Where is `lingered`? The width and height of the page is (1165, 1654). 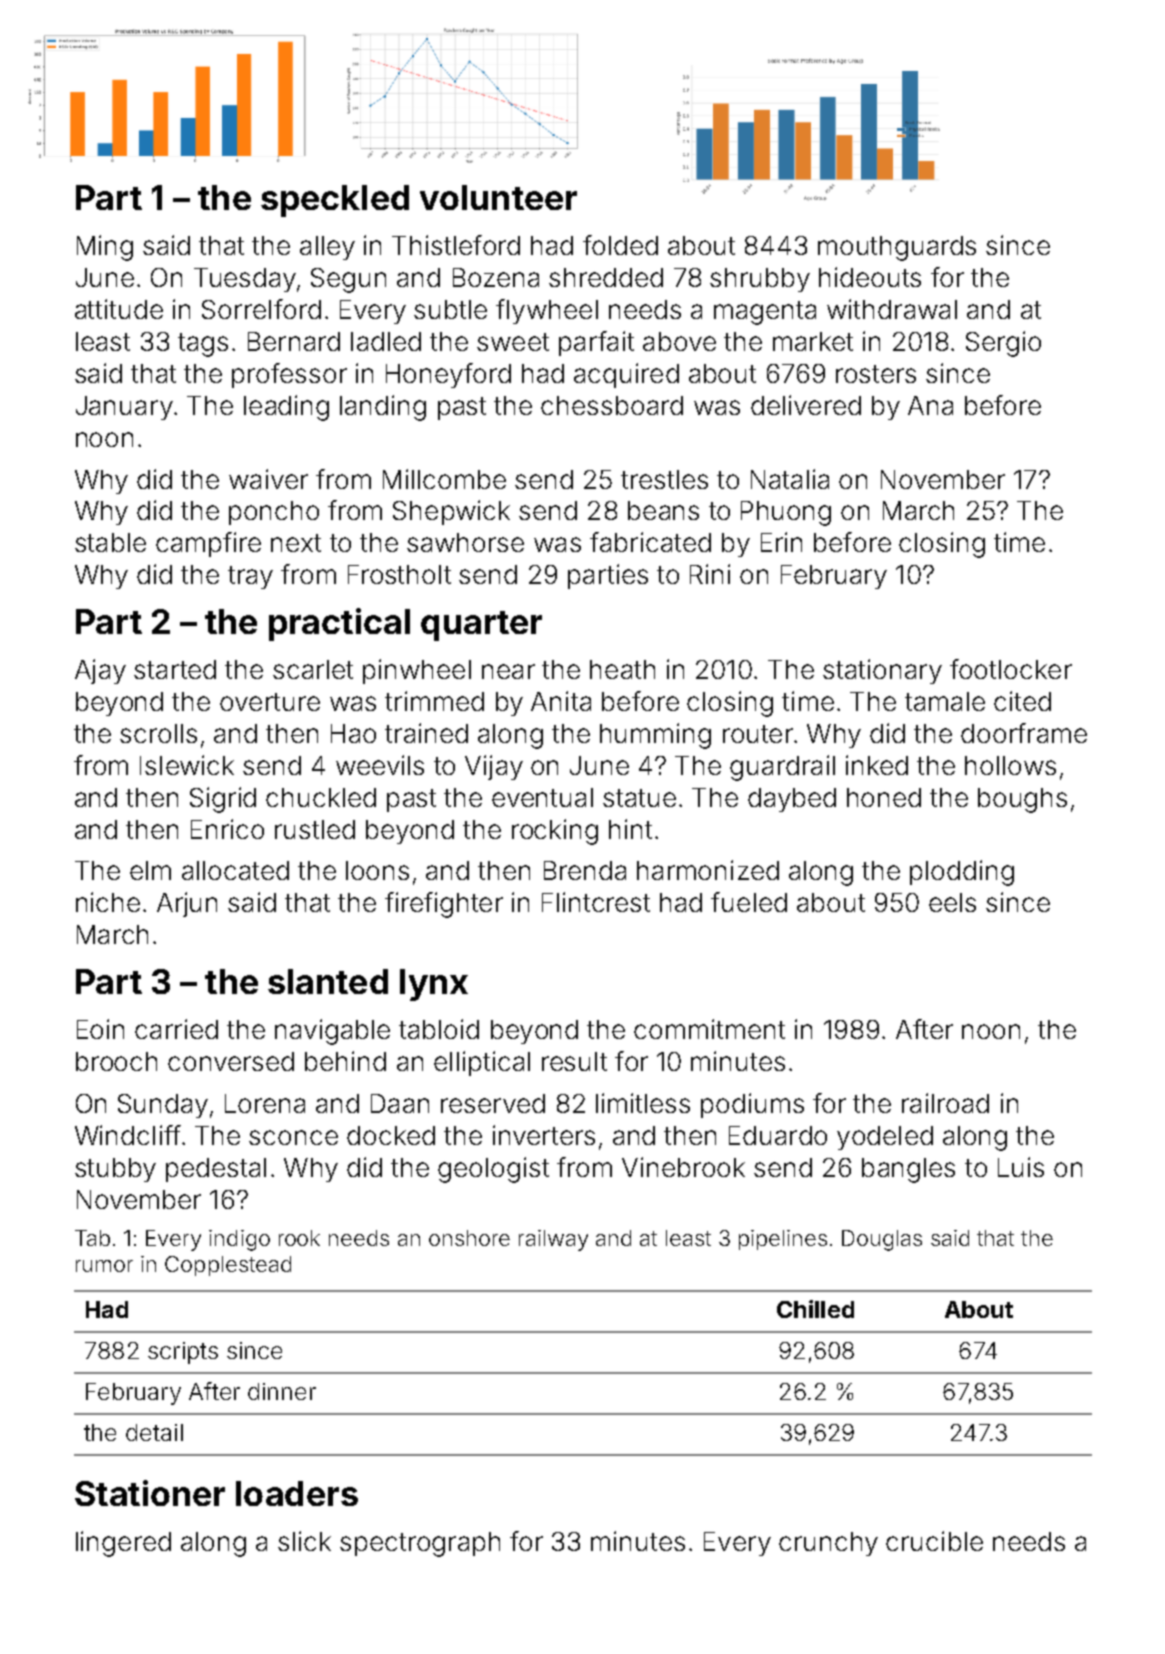 lingered is located at coordinates (123, 1544).
